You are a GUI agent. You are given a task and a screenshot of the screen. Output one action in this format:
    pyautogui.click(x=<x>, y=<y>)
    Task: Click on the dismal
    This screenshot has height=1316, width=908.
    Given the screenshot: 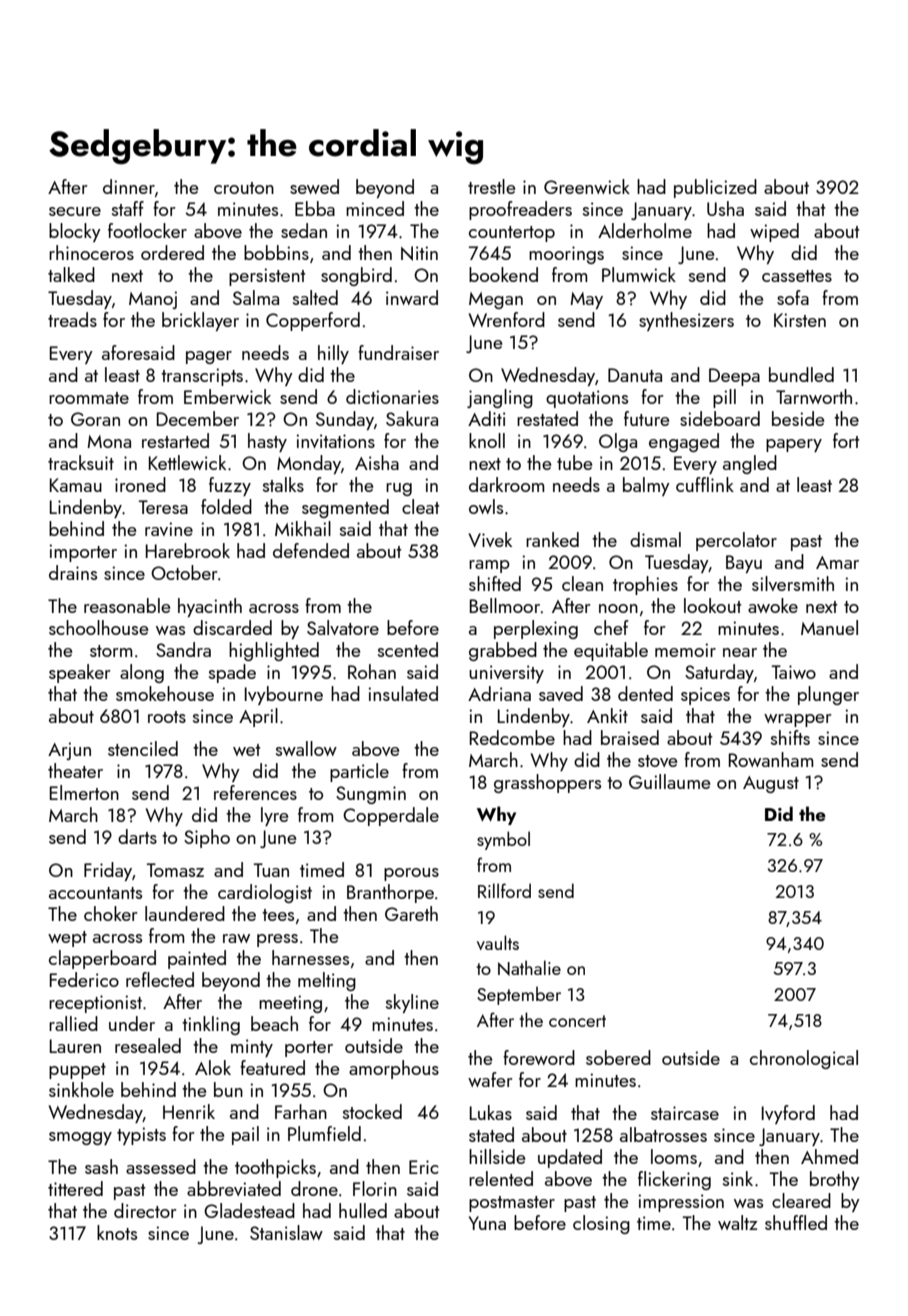 What is the action you would take?
    pyautogui.click(x=655, y=539)
